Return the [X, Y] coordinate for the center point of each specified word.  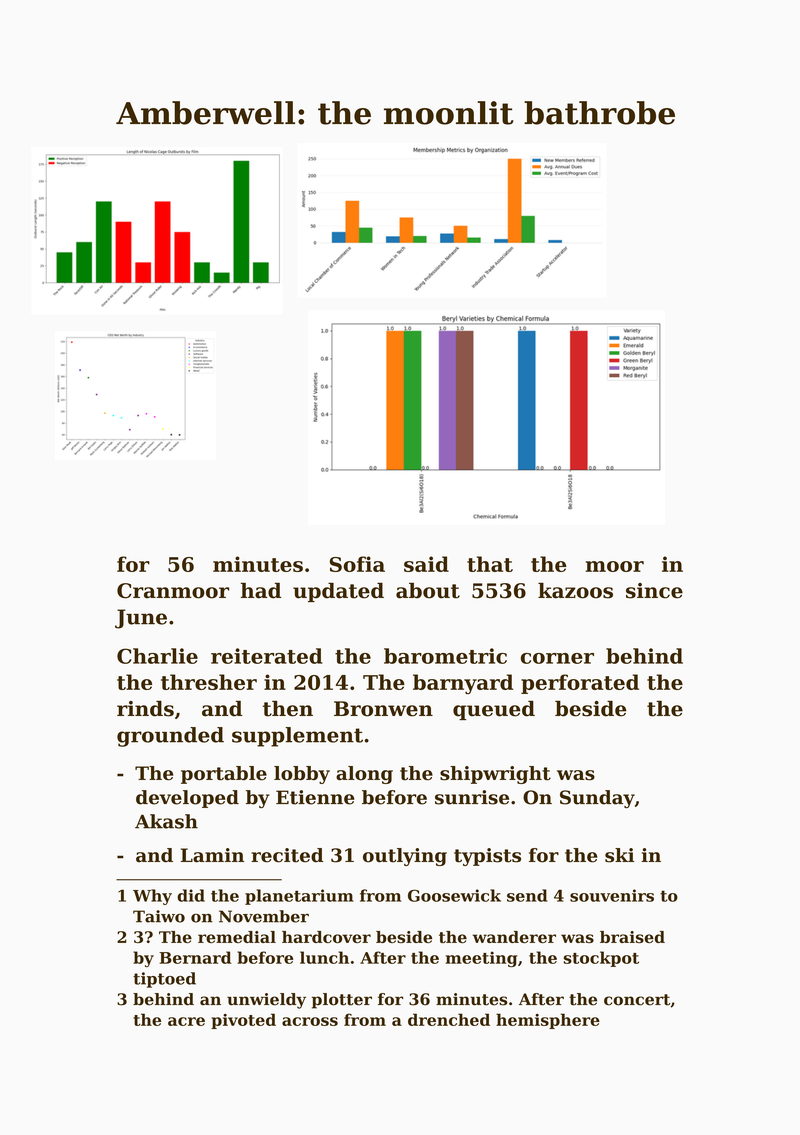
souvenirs [612, 895]
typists [487, 857]
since [654, 591]
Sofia [357, 564]
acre [186, 1021]
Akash [166, 821]
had [261, 590]
